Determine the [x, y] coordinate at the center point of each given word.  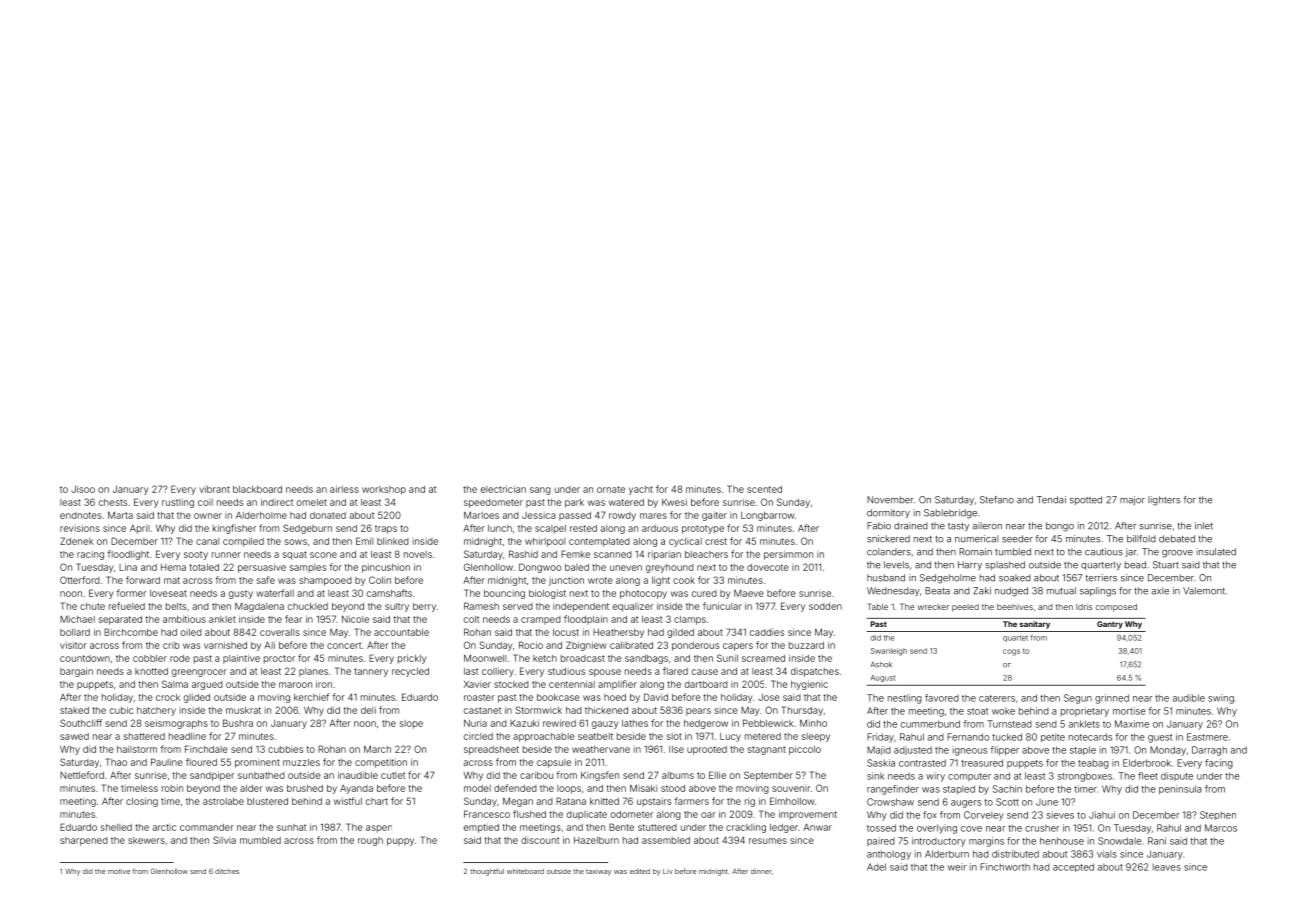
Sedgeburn [307, 529]
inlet [1204, 526]
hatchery [156, 711]
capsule [554, 763]
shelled [116, 827]
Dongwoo [540, 568]
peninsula [1180, 790]
